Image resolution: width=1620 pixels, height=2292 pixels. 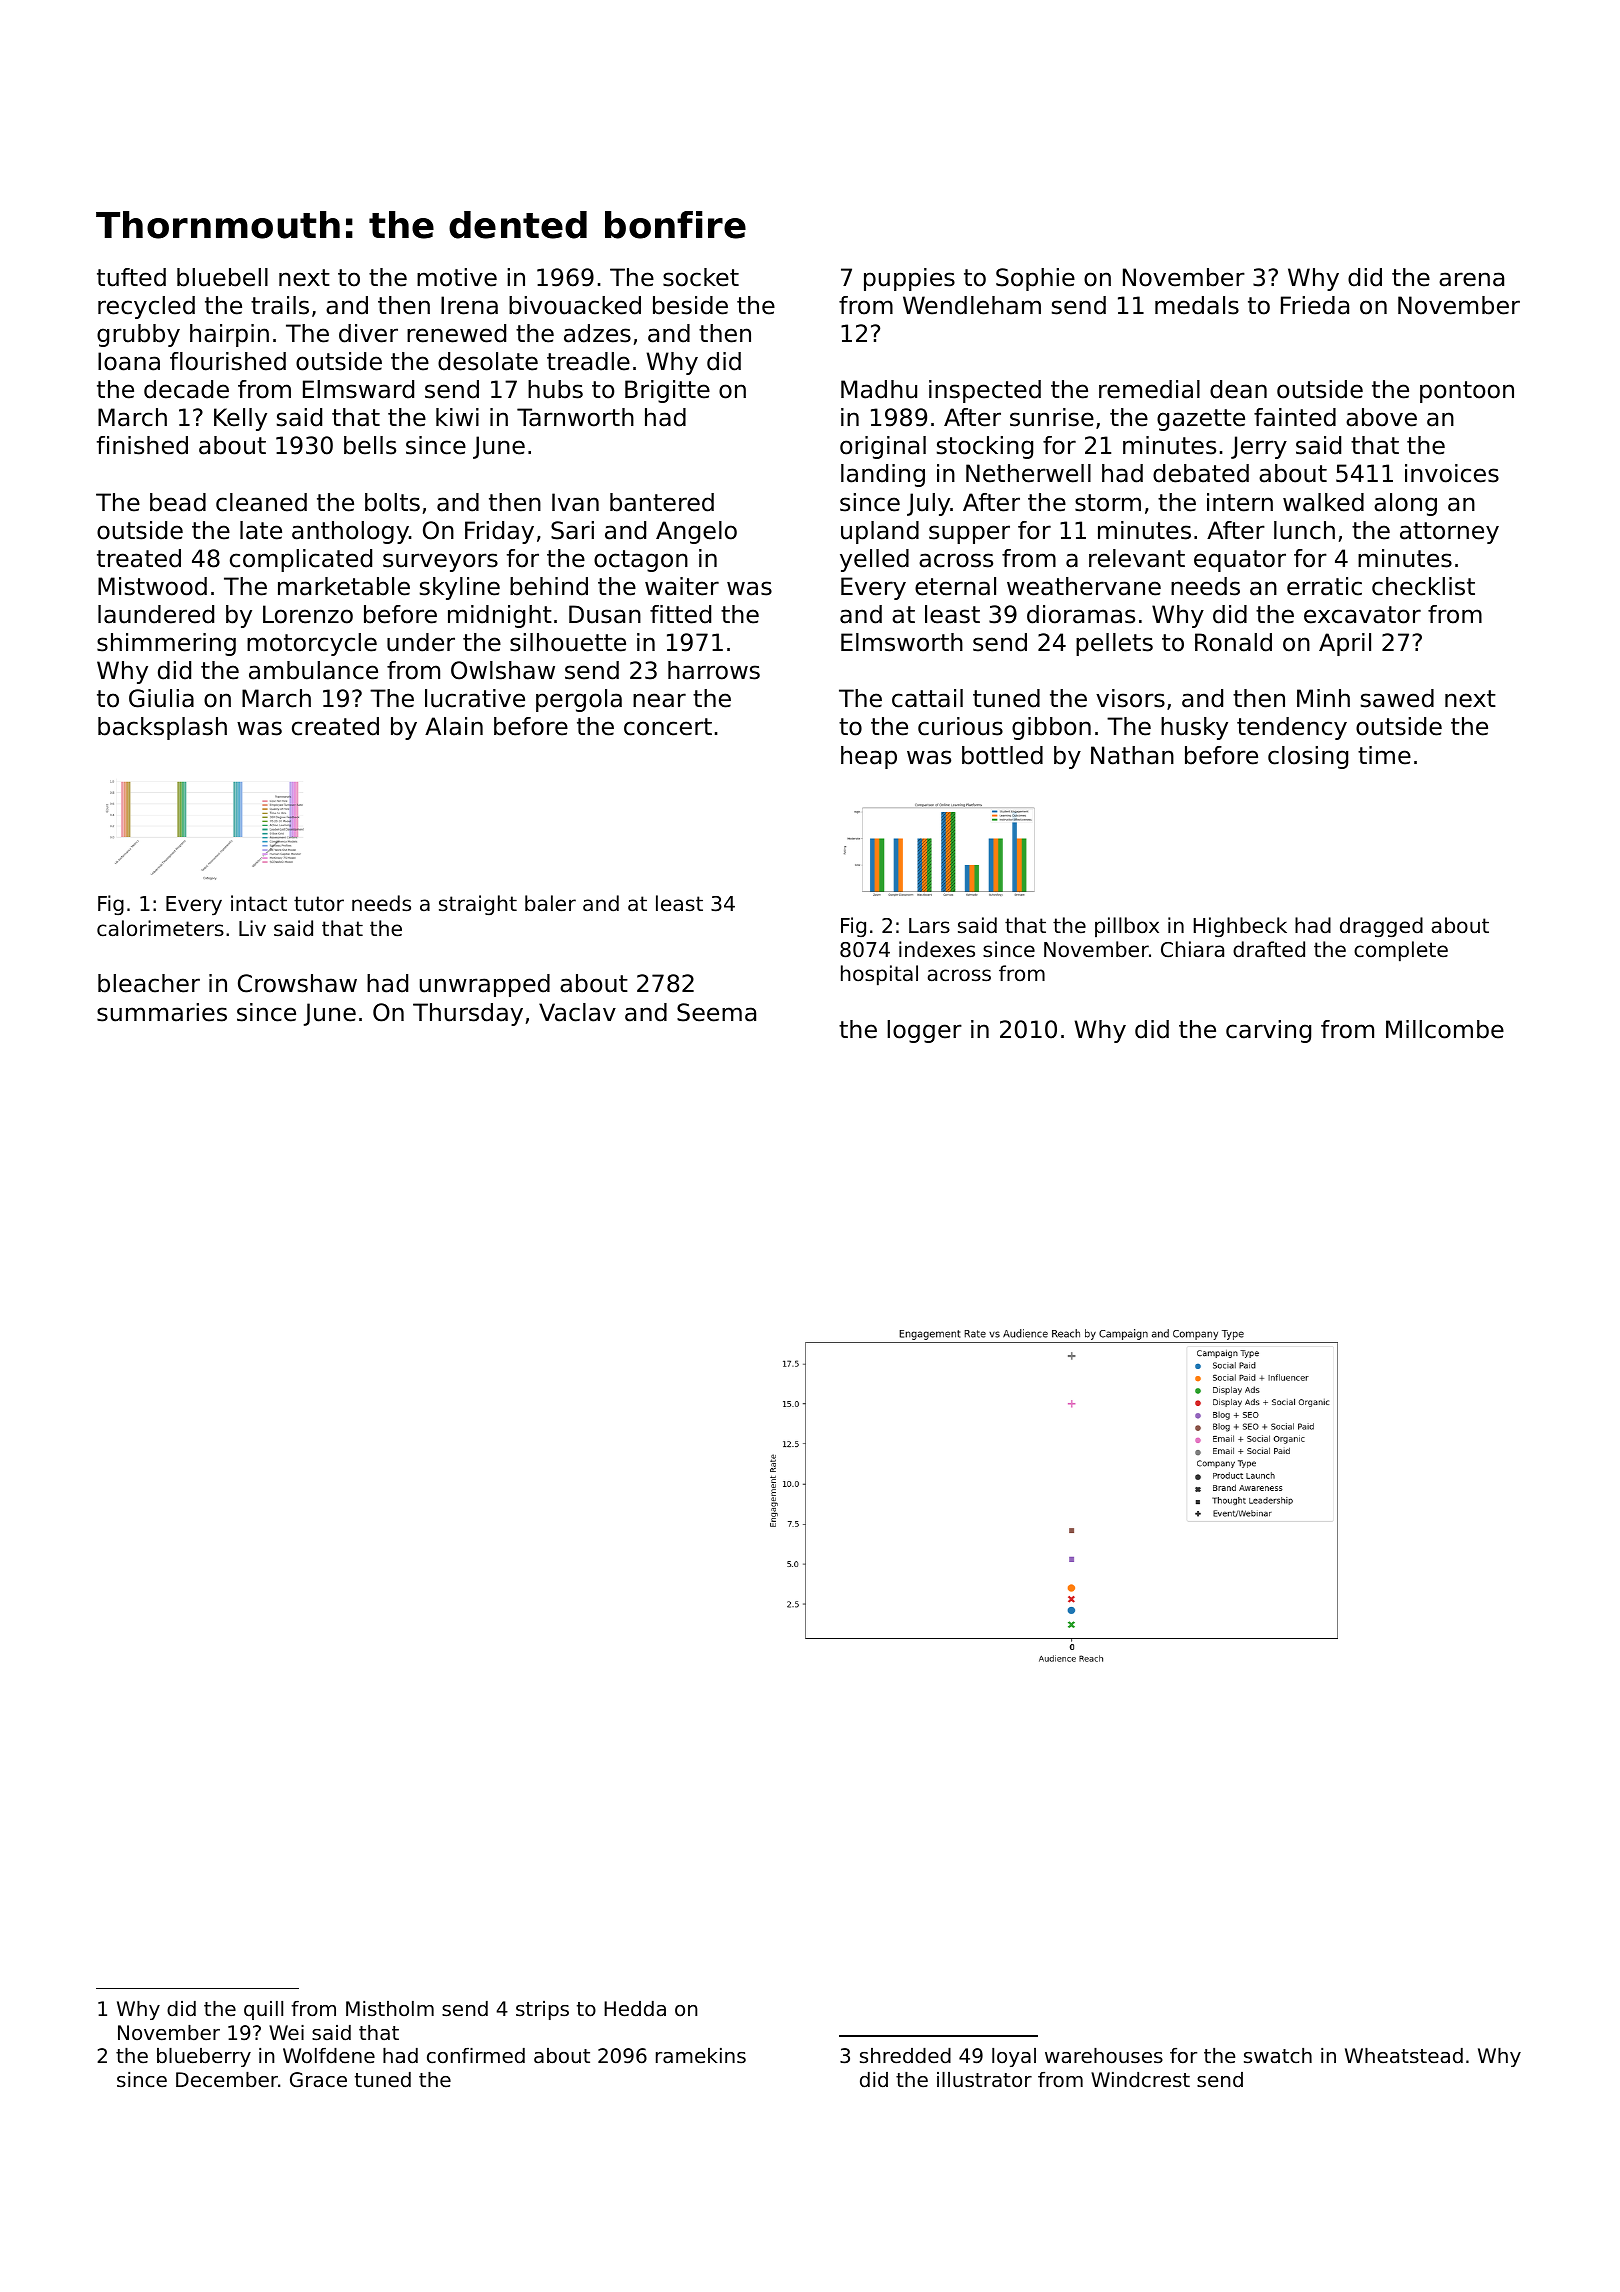 What do you see at coordinates (390, 2009) in the screenshot?
I see `Mistholm` at bounding box center [390, 2009].
